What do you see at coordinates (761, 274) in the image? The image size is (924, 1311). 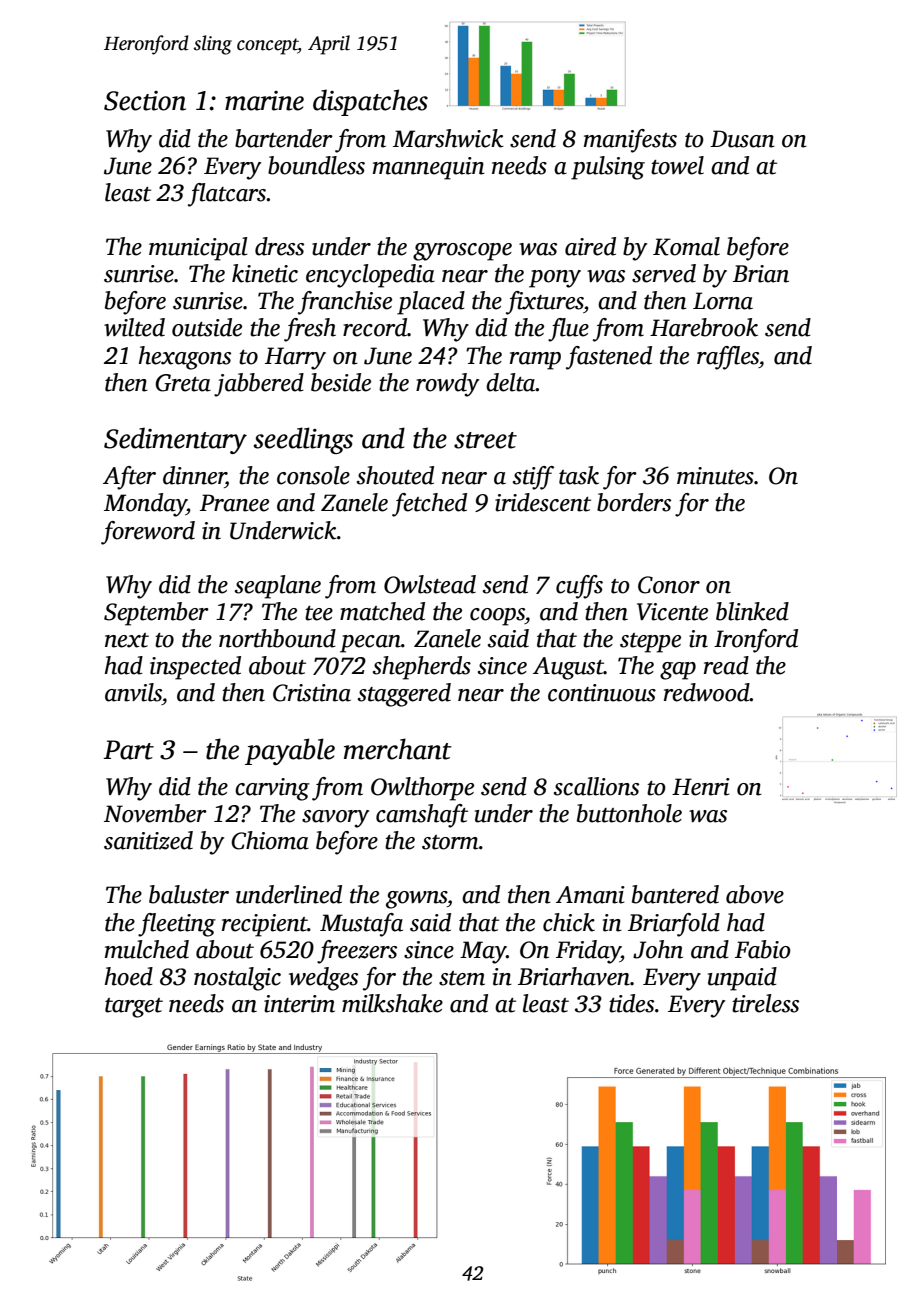 I see `Brian` at bounding box center [761, 274].
